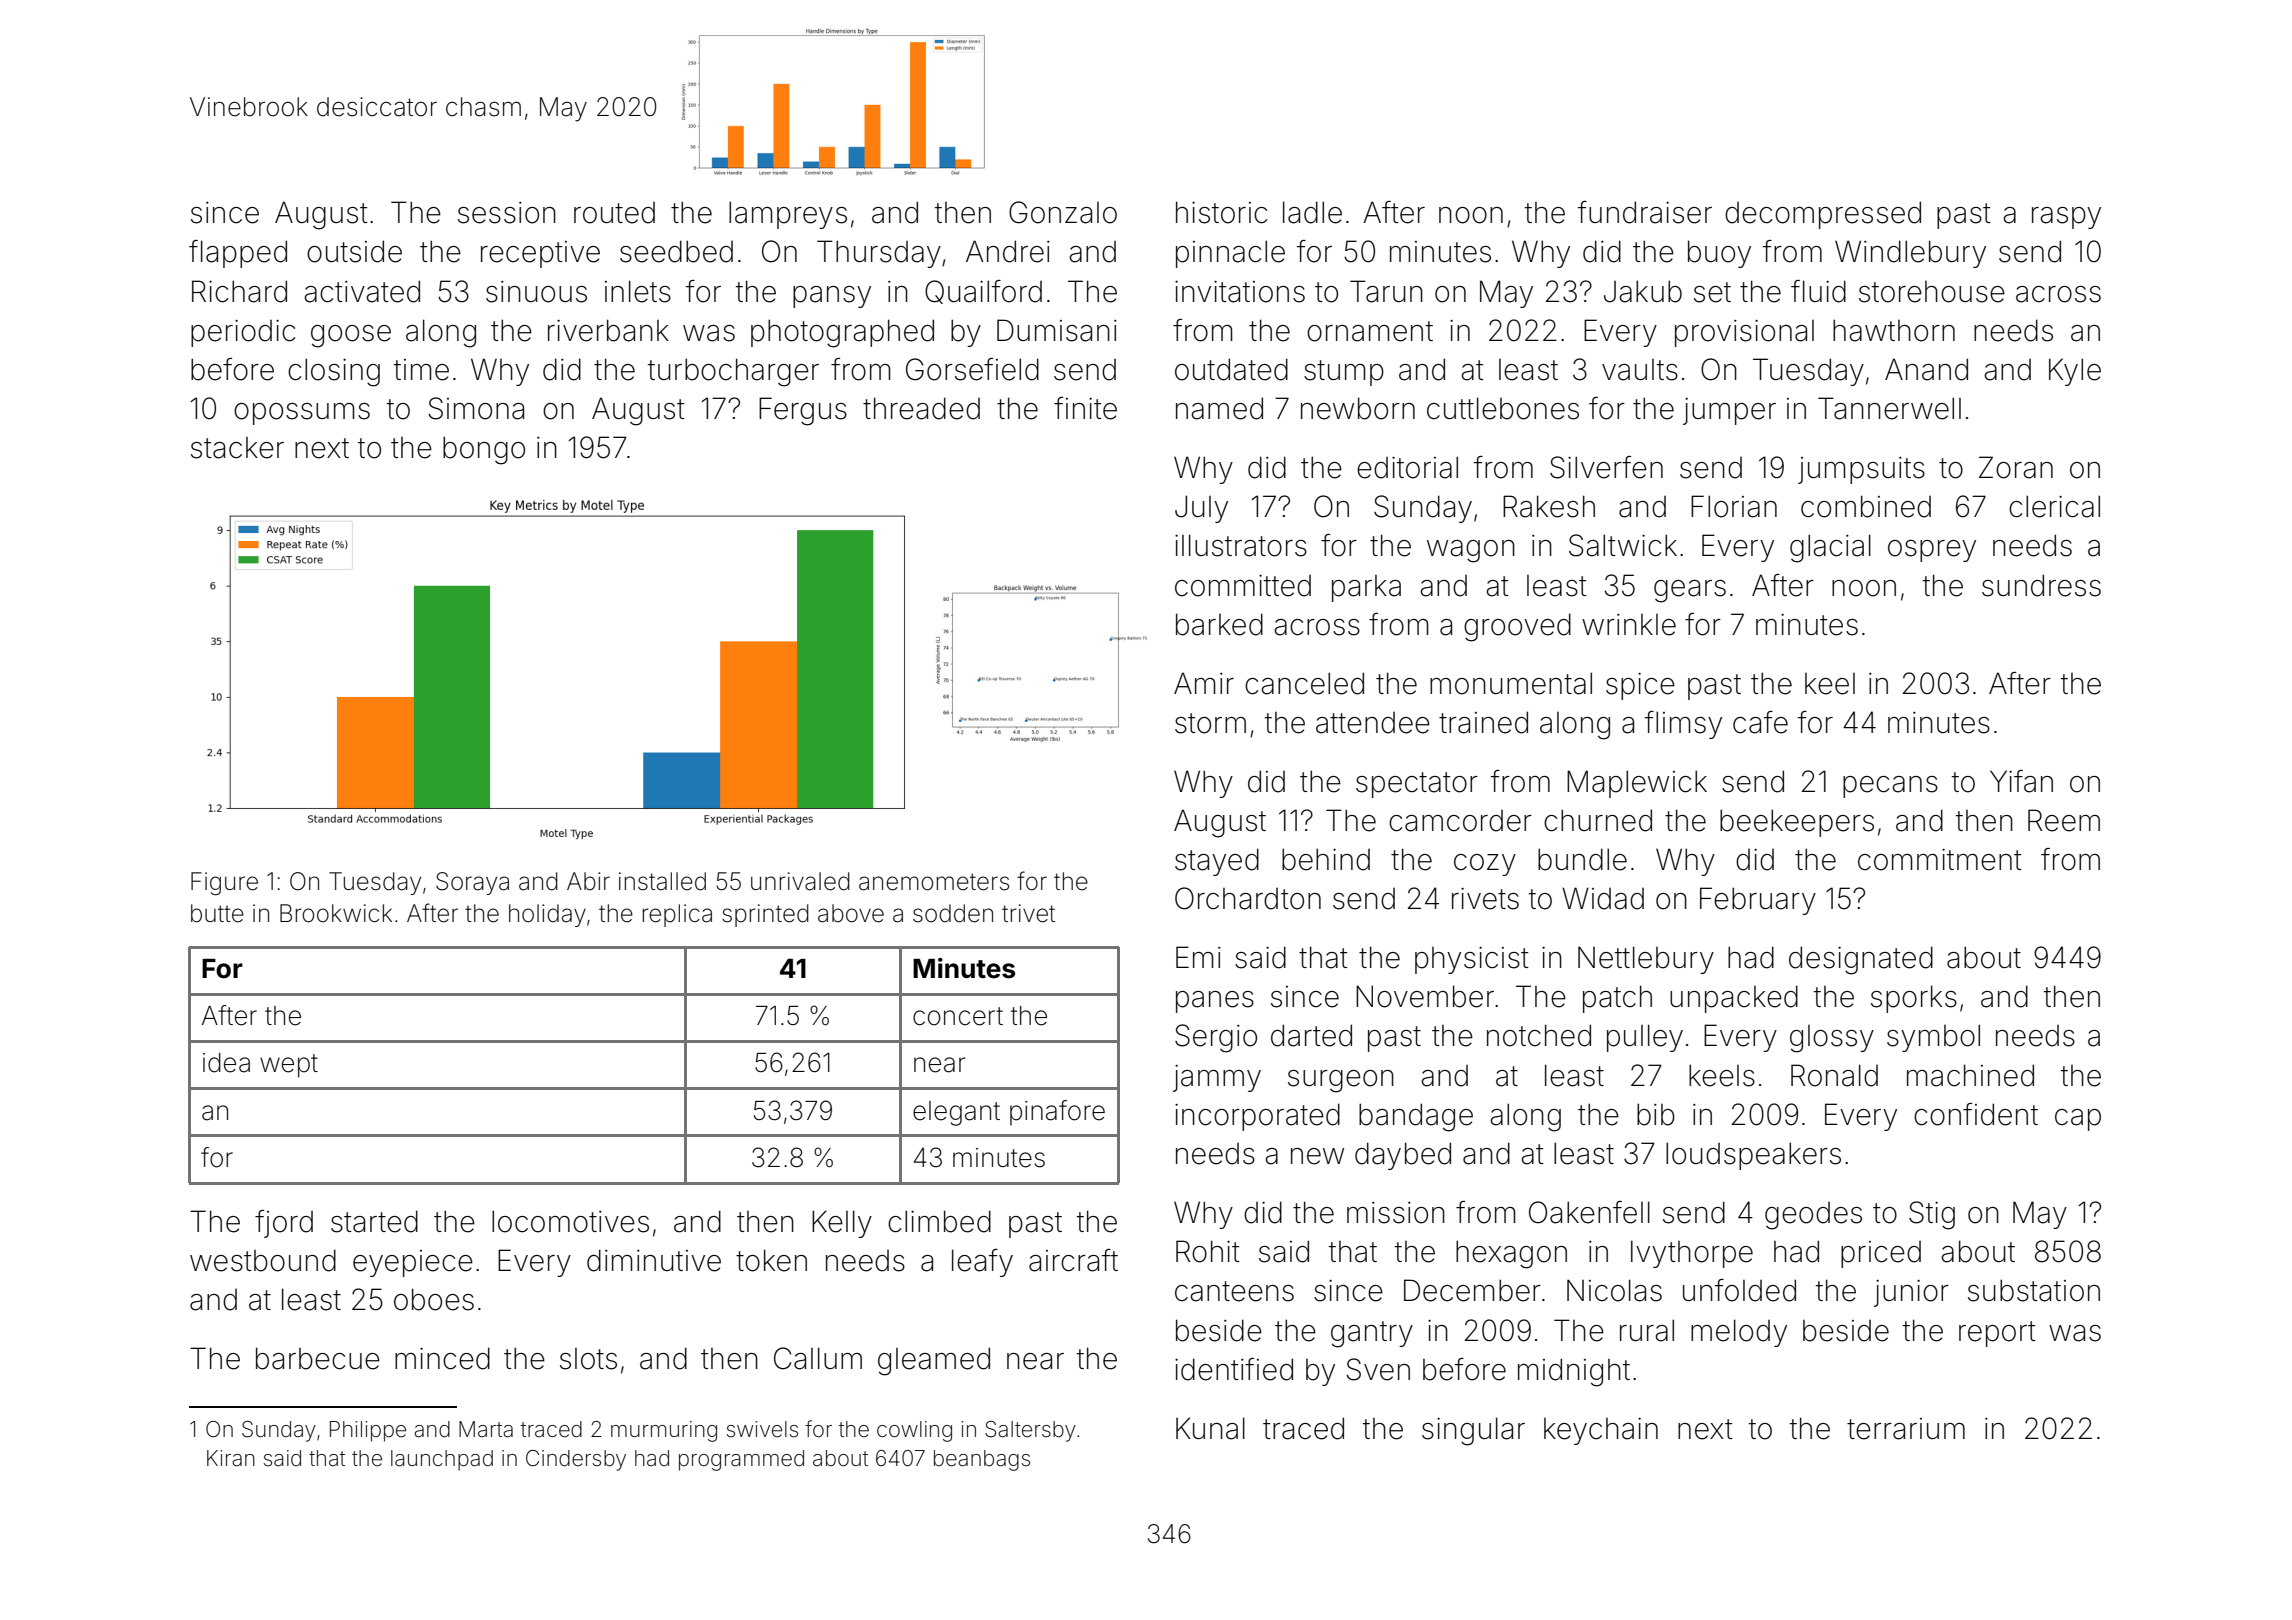  Describe the element at coordinates (1312, 212) in the screenshot. I see `ladle` at that location.
